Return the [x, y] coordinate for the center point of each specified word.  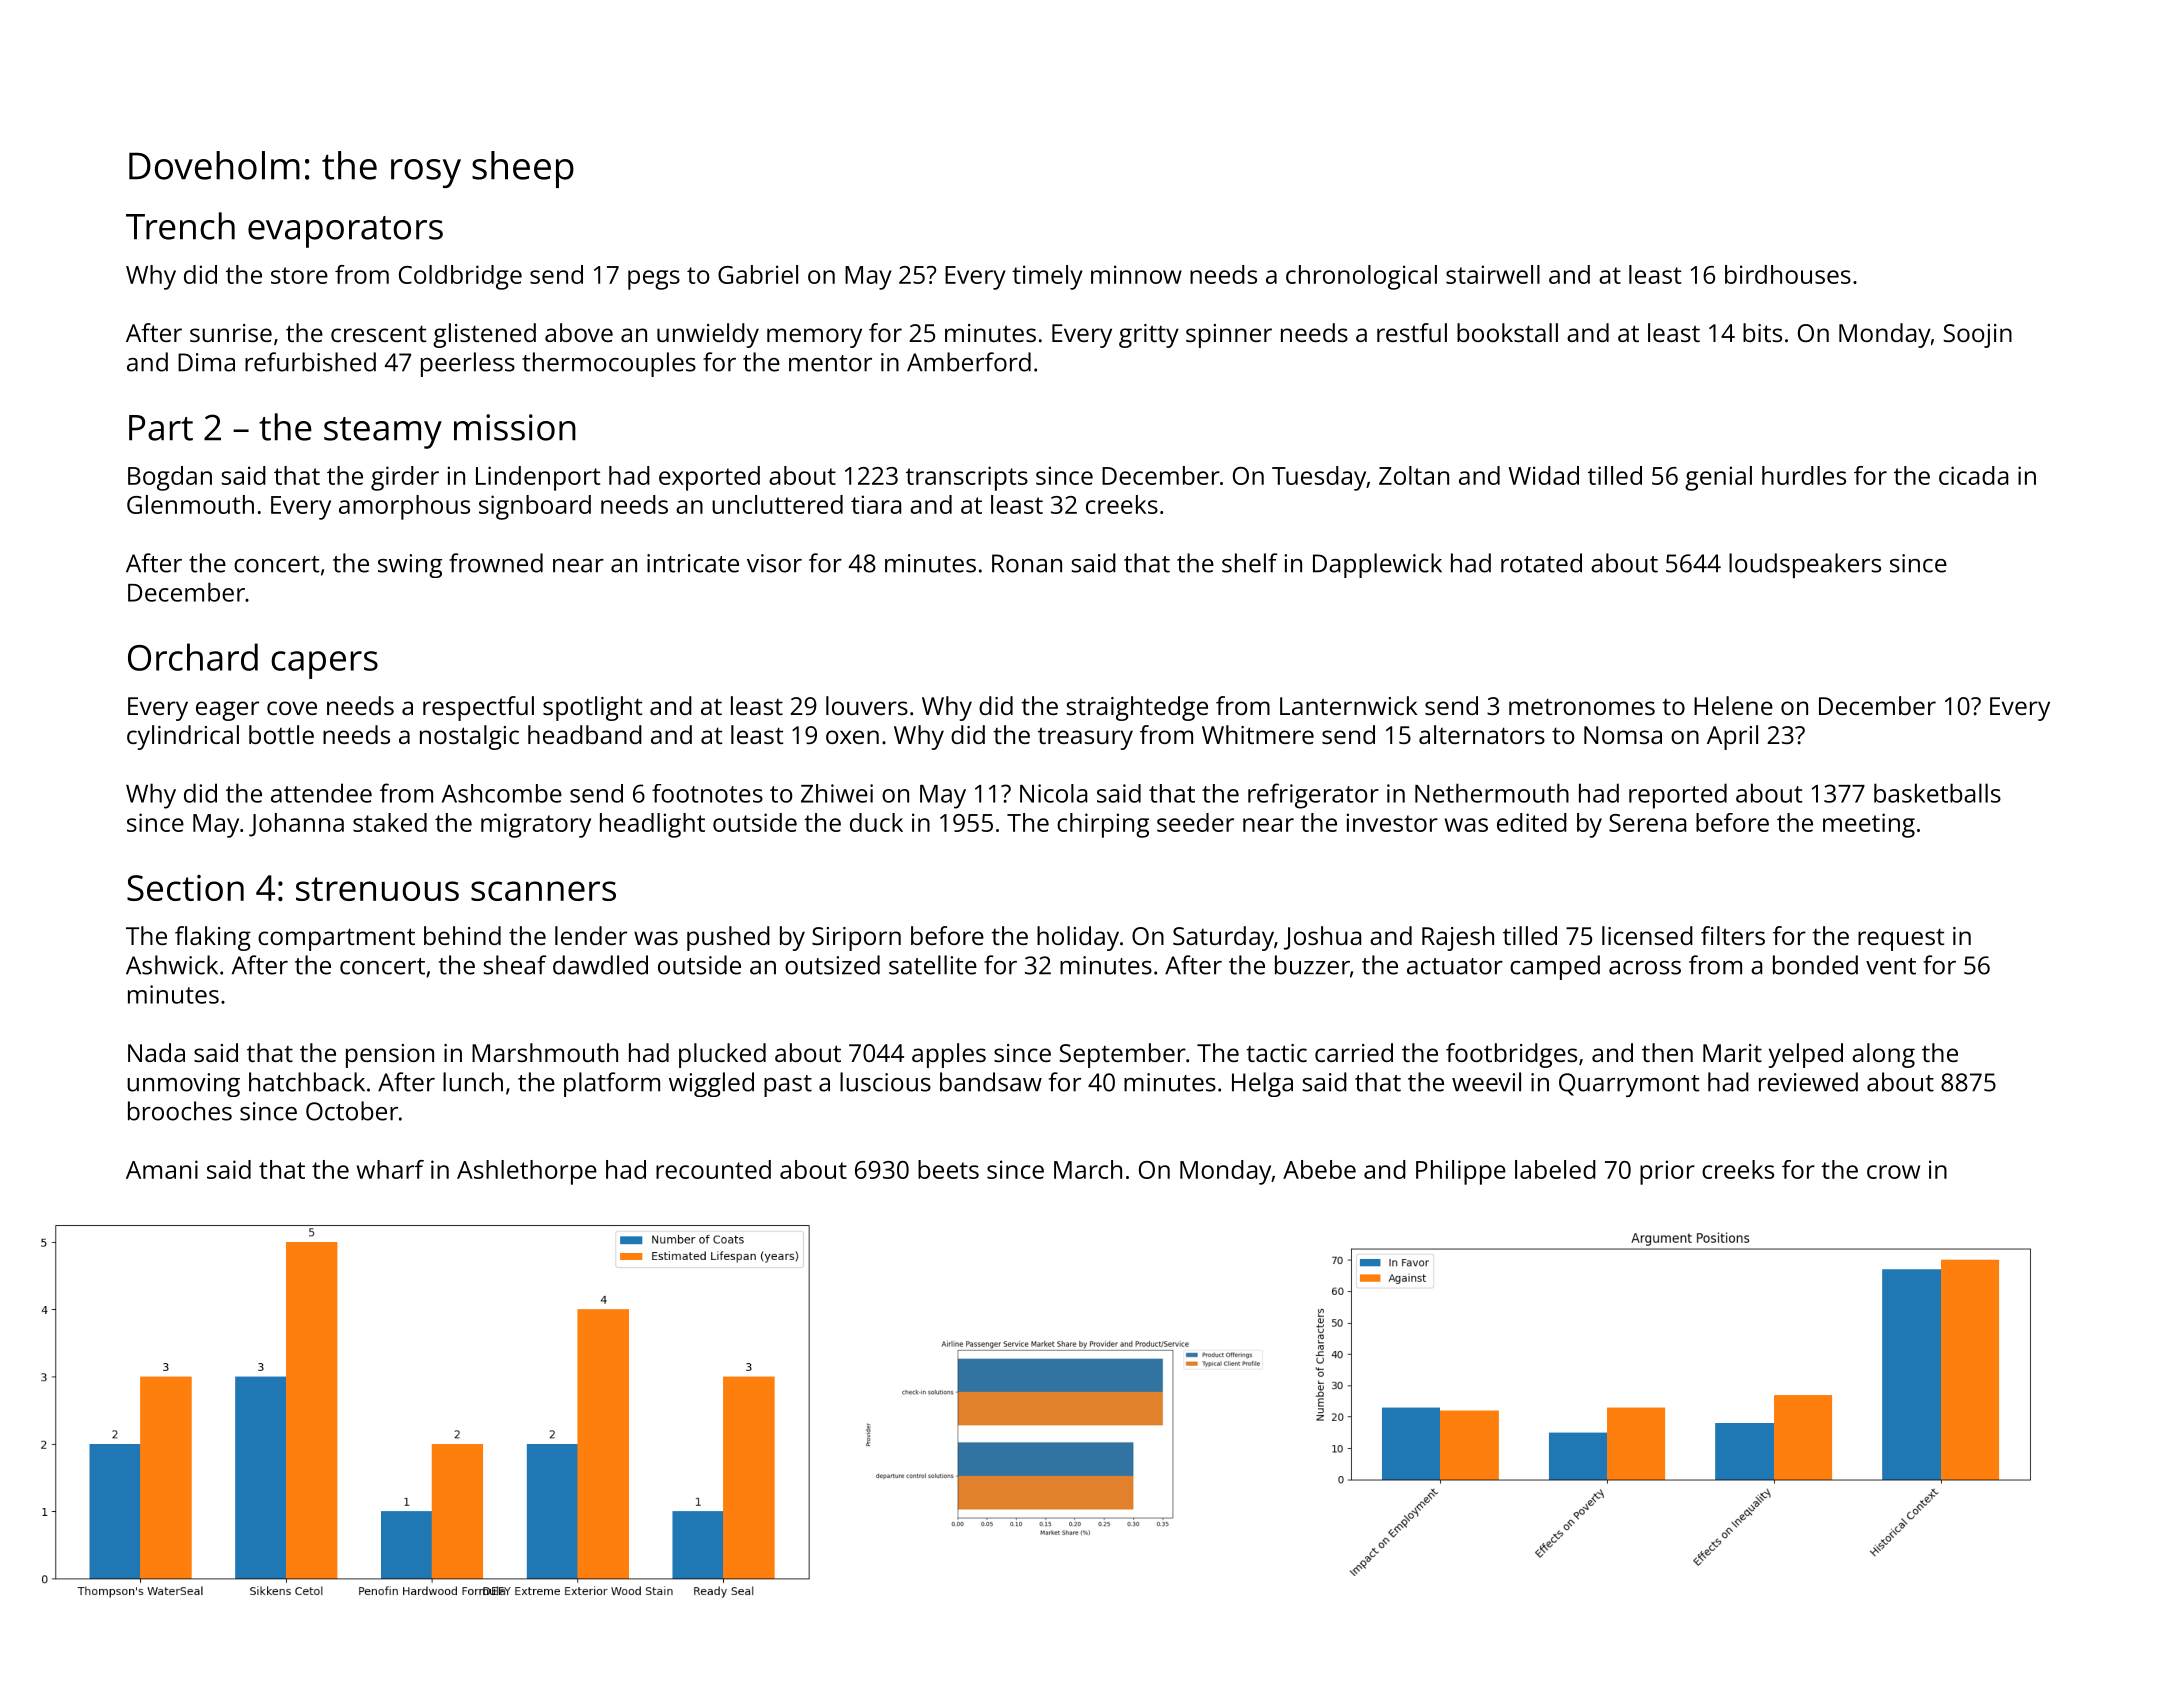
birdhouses [1788, 274]
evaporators [345, 232]
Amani [162, 1169]
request [1901, 939]
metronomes [1582, 706]
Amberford [969, 362]
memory [814, 338]
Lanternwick [1348, 705]
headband [585, 734]
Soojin [1978, 336]
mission [515, 427]
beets [948, 1169]
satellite [933, 965]
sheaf [514, 965]
